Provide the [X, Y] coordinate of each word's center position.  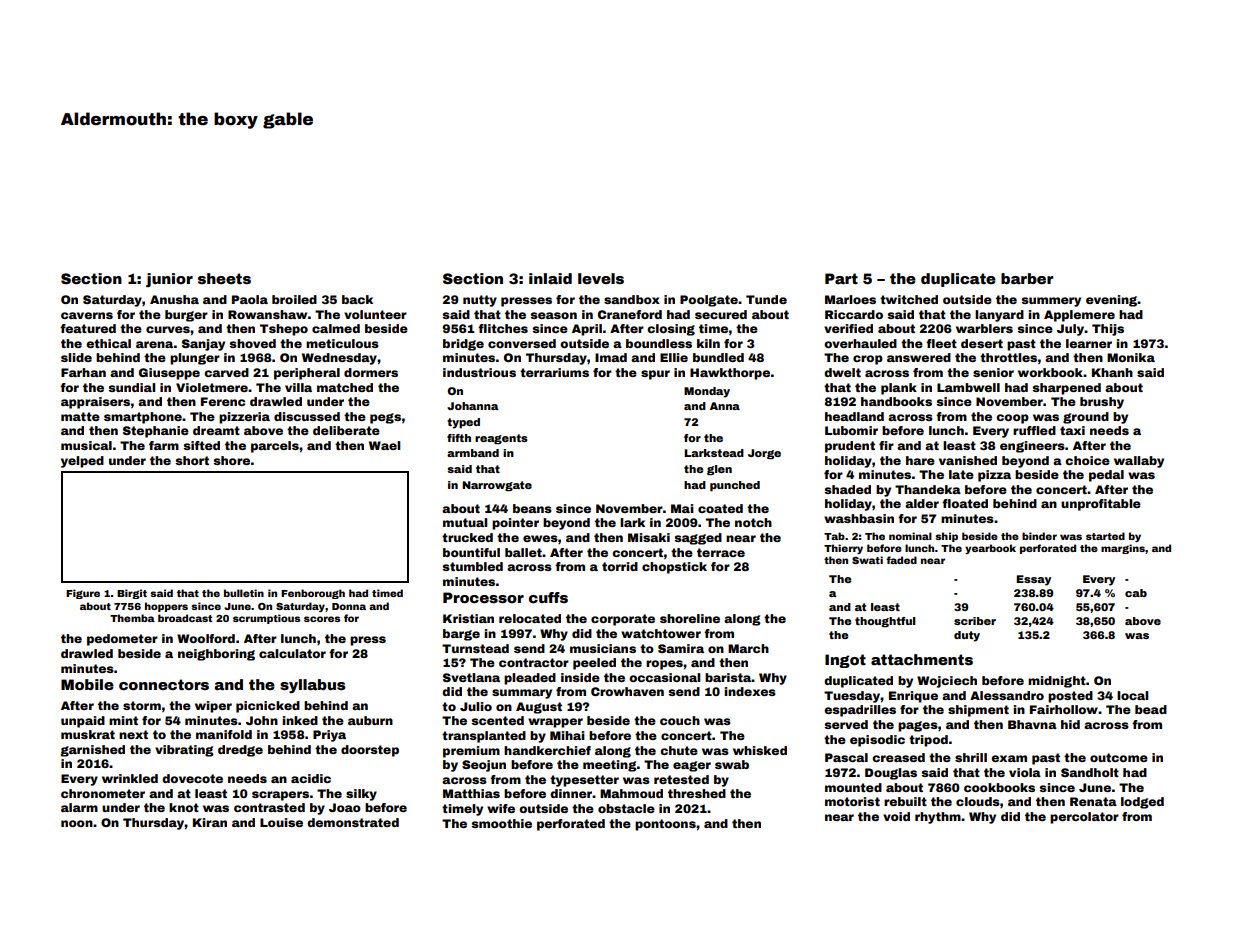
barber [1027, 278]
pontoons [665, 825]
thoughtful [885, 622]
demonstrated [353, 822]
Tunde [766, 299]
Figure [83, 594]
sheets [224, 278]
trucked [467, 537]
